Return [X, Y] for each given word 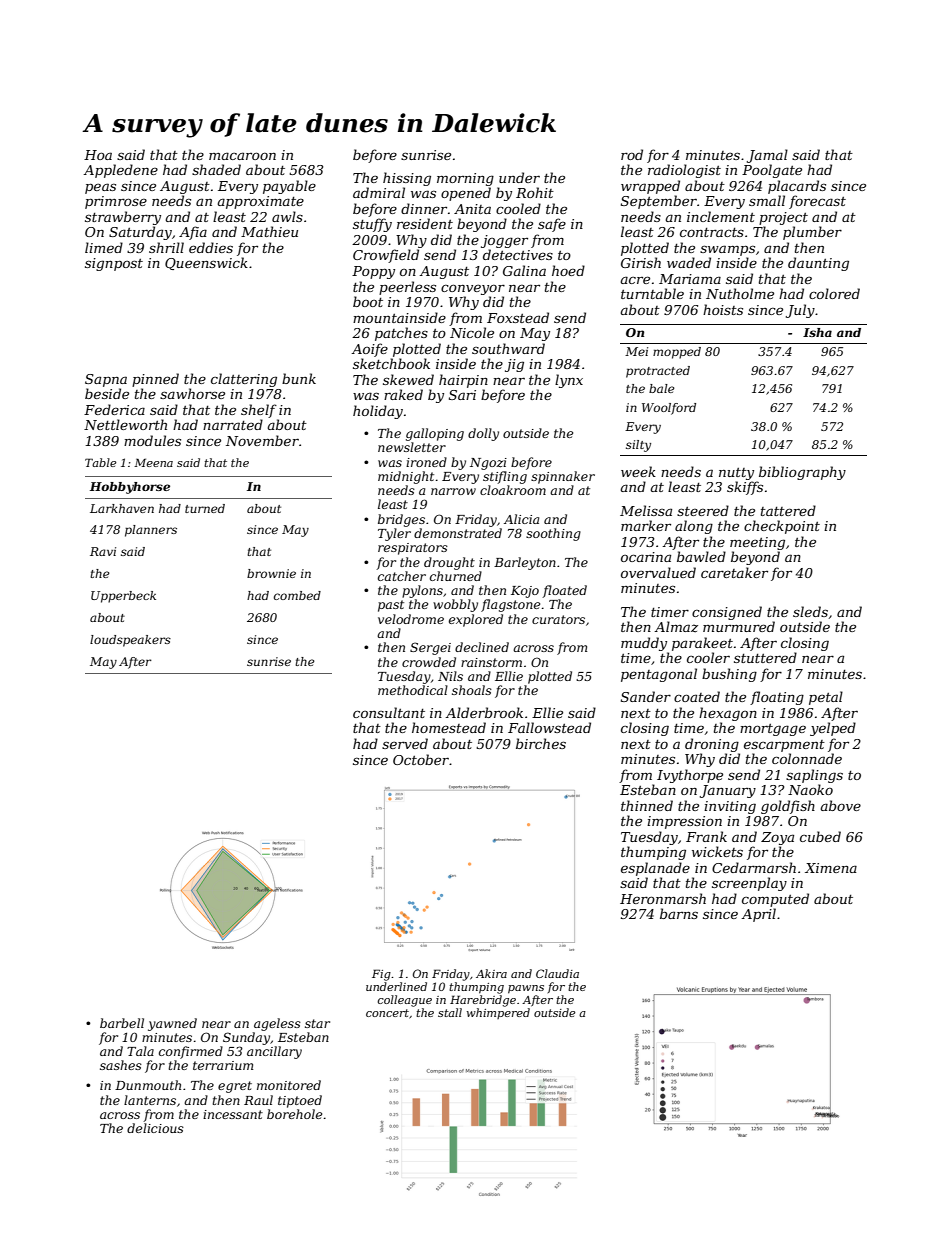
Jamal [767, 156]
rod [632, 154]
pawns [526, 989]
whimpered [498, 1013]
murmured [739, 626]
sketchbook [391, 363]
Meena [153, 462]
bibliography [802, 473]
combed [297, 595]
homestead [449, 727]
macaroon [242, 156]
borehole [294, 1114]
